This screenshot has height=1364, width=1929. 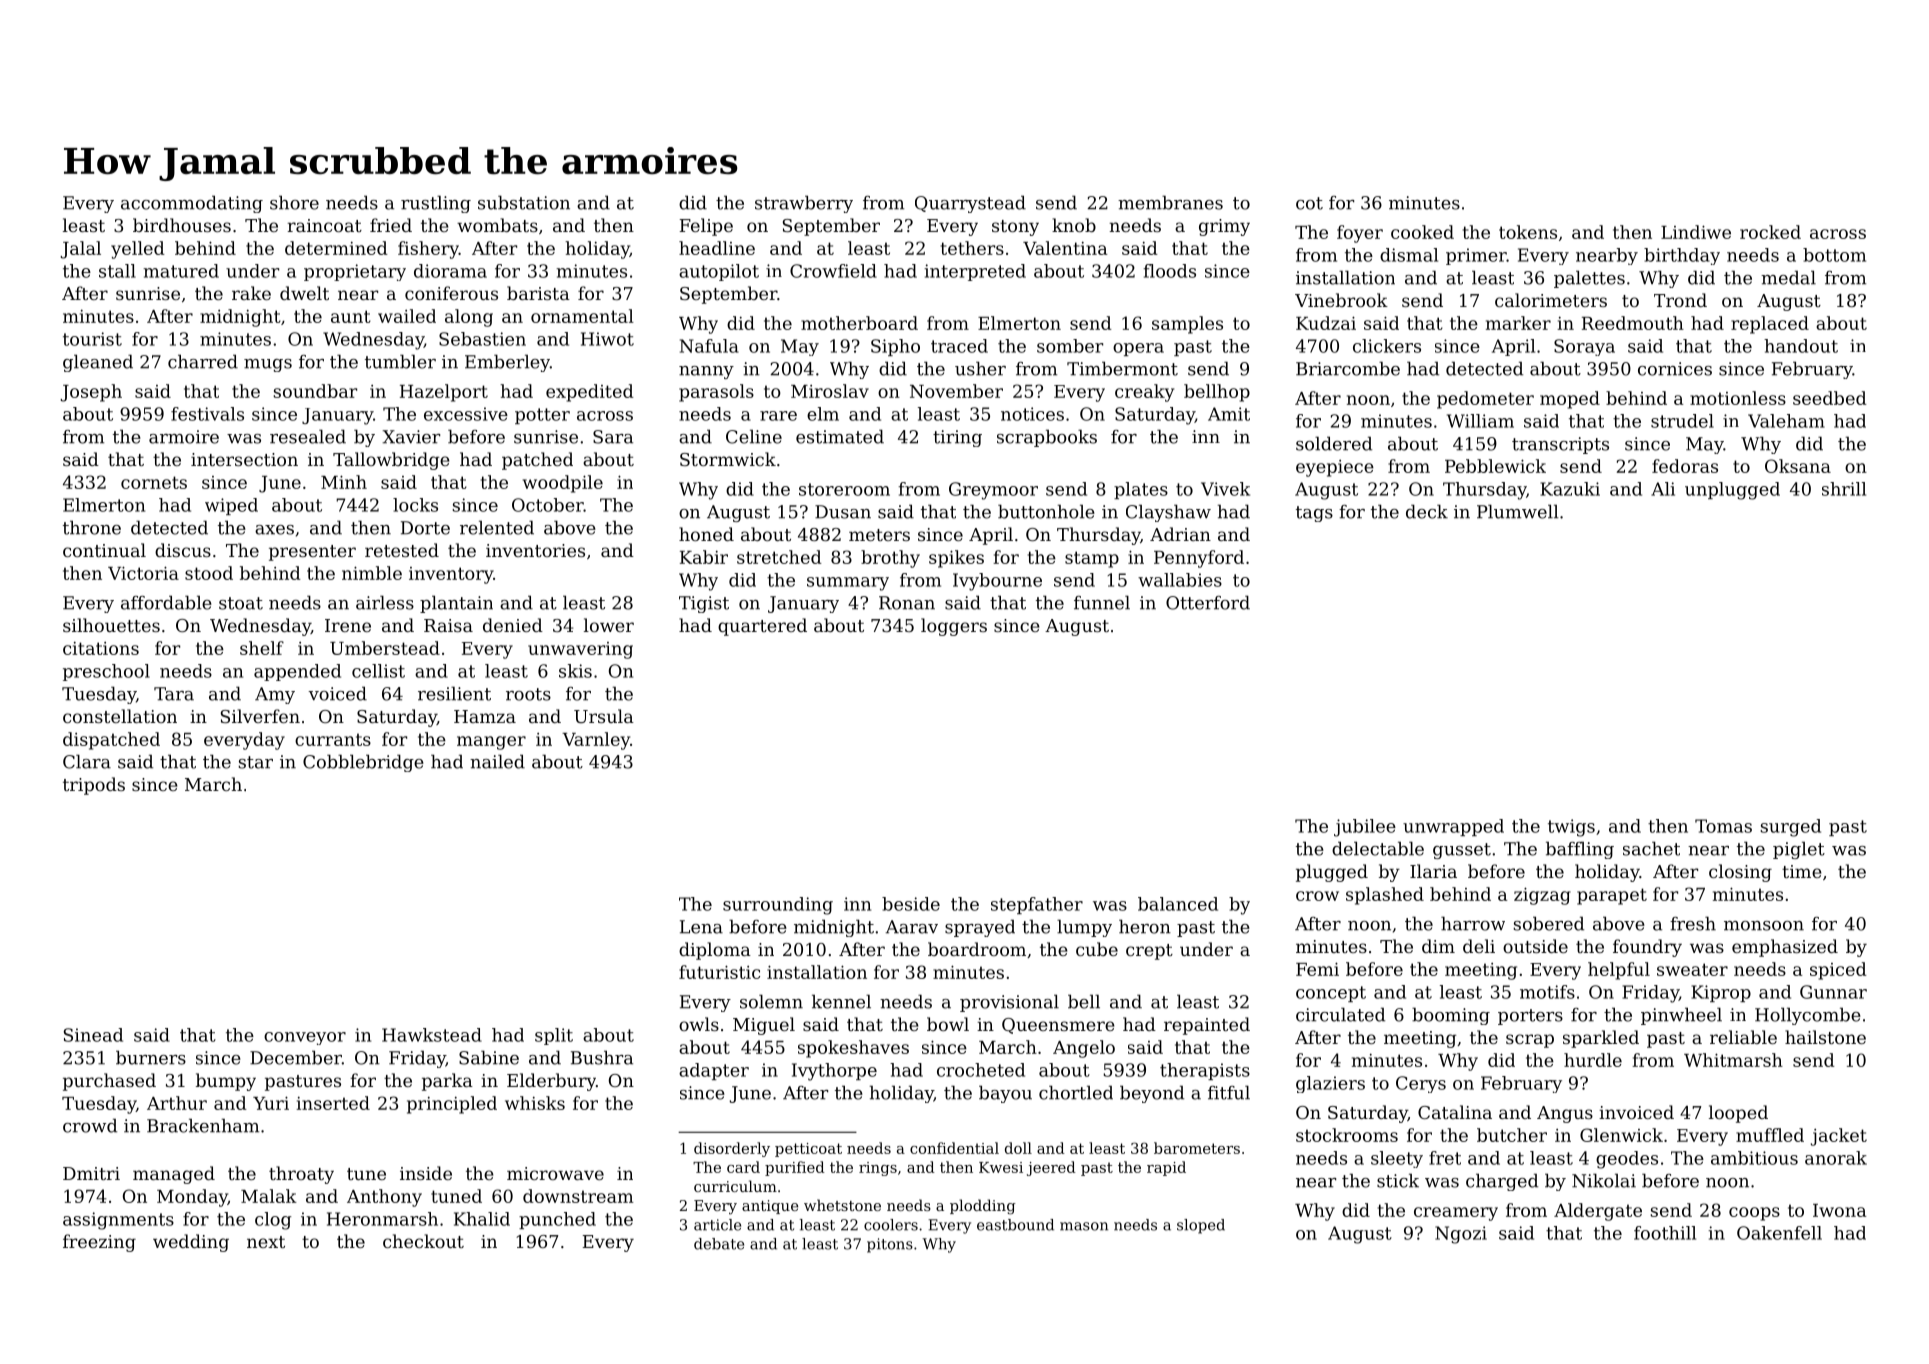 What do you see at coordinates (101, 648) in the screenshot?
I see `citations` at bounding box center [101, 648].
